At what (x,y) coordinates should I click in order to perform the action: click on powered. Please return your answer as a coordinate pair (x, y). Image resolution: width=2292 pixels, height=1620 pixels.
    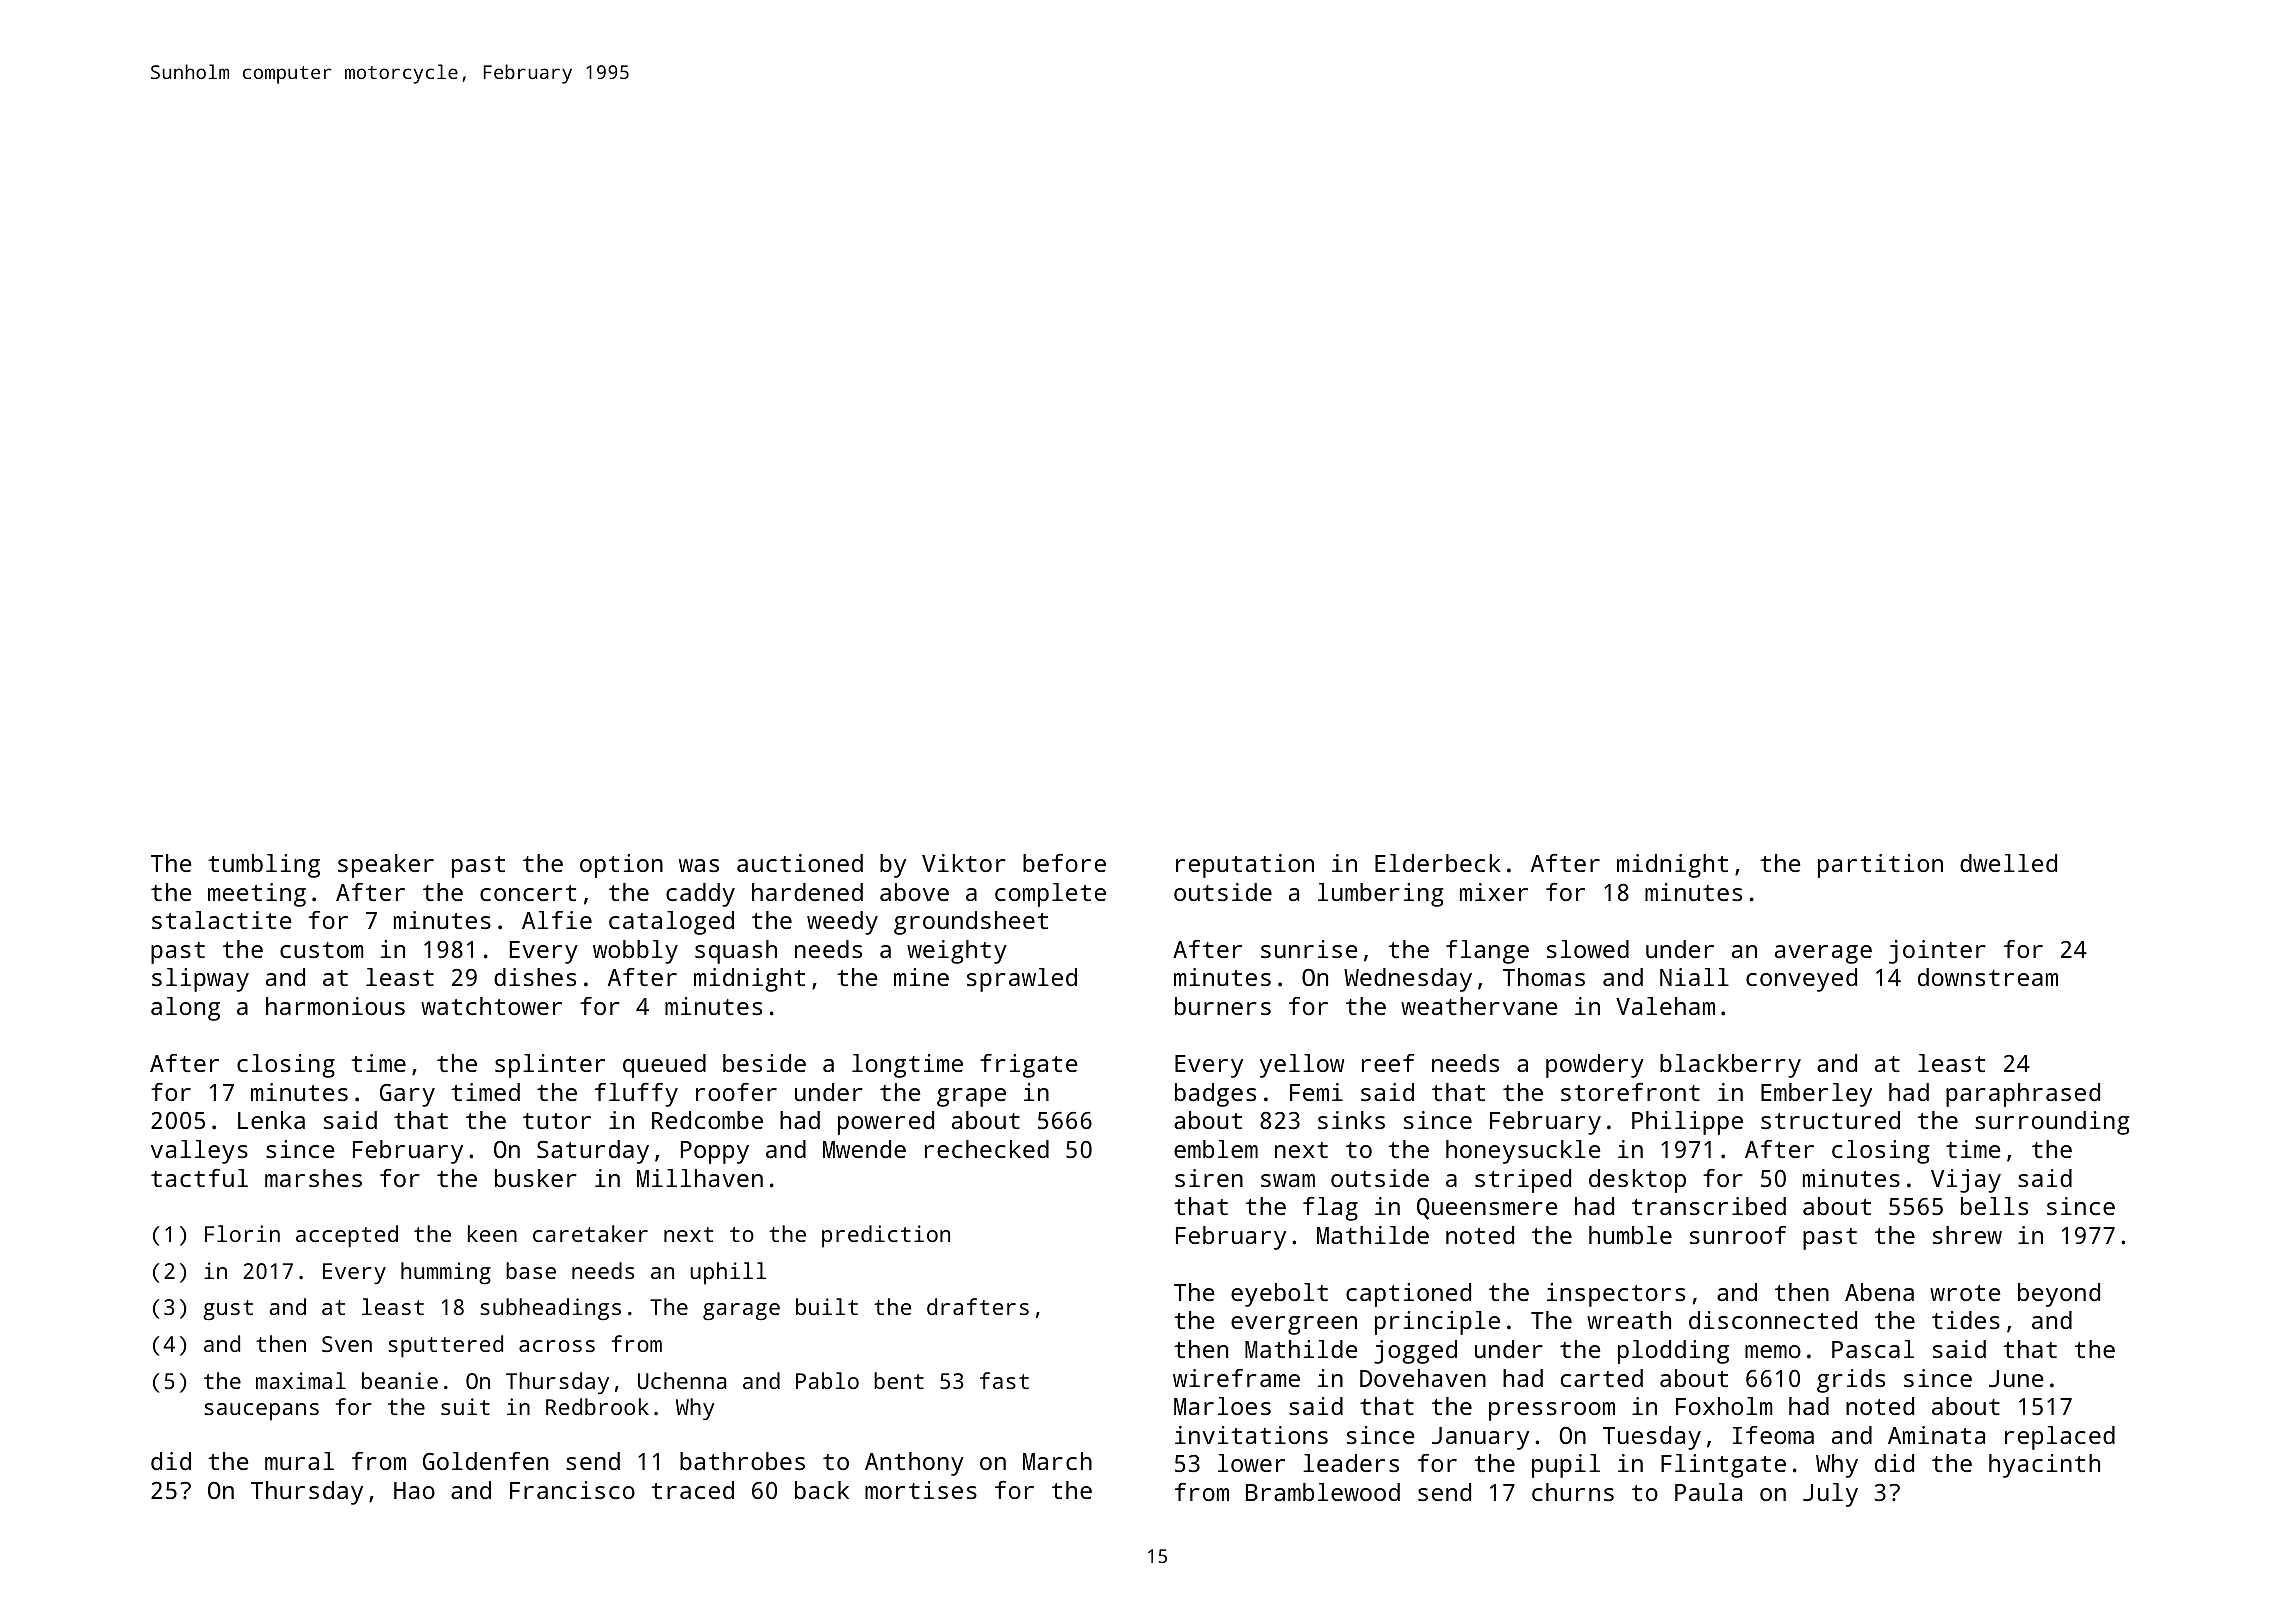
    Looking at the image, I should click on (886, 1123).
